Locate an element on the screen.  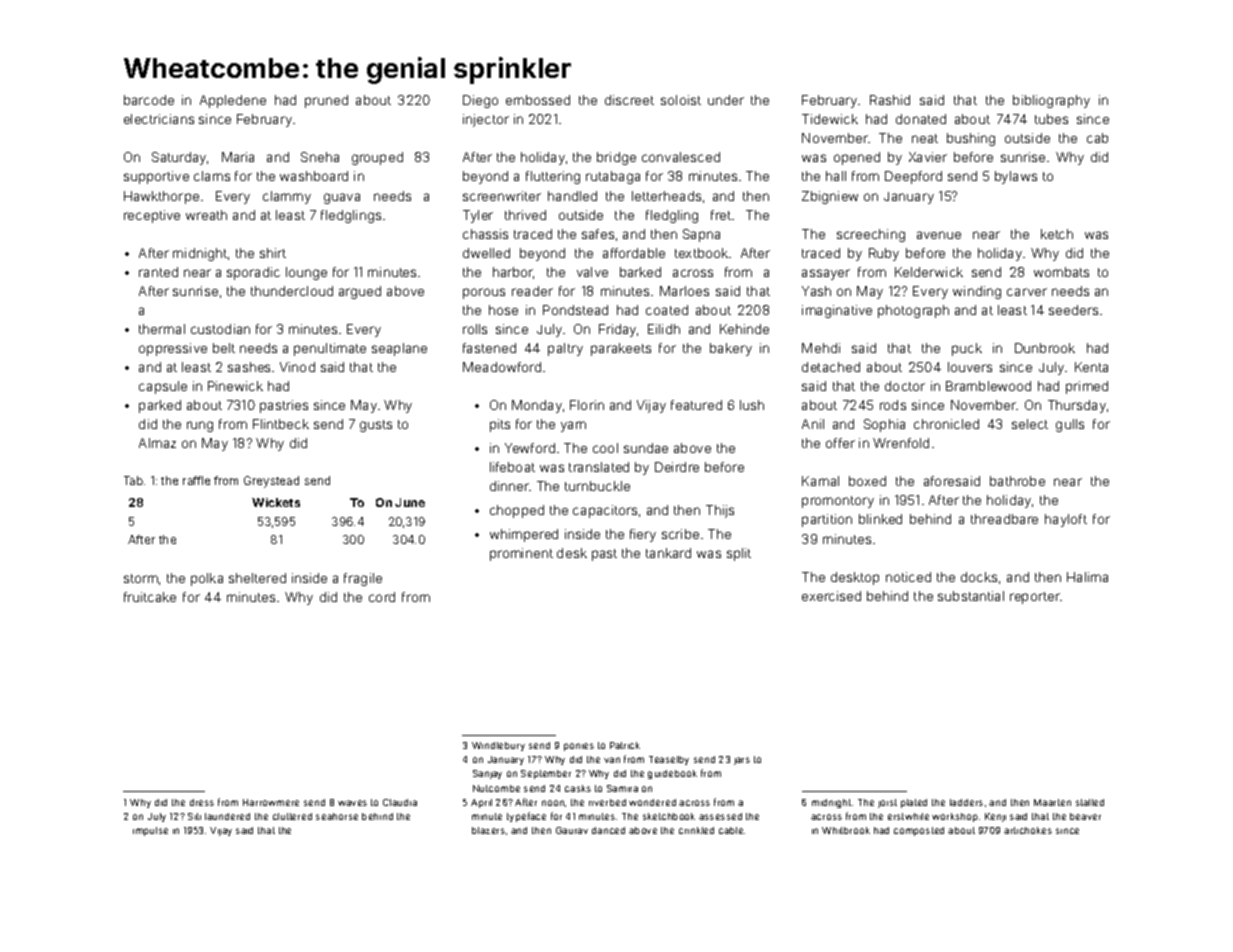
embossed is located at coordinates (538, 100).
